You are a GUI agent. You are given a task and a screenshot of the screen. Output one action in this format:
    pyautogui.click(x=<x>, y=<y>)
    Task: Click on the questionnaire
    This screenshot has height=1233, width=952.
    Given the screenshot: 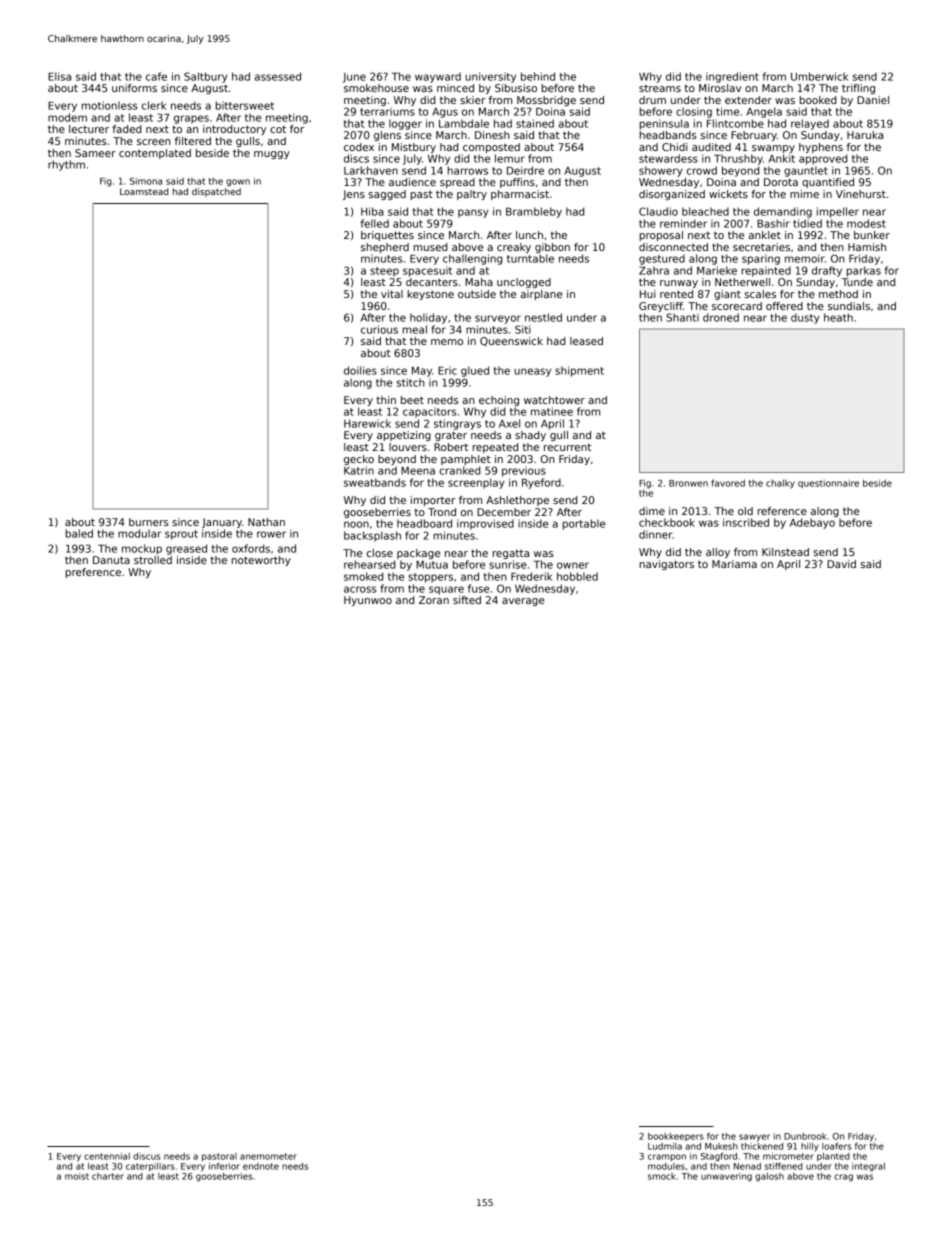 What is the action you would take?
    pyautogui.click(x=828, y=484)
